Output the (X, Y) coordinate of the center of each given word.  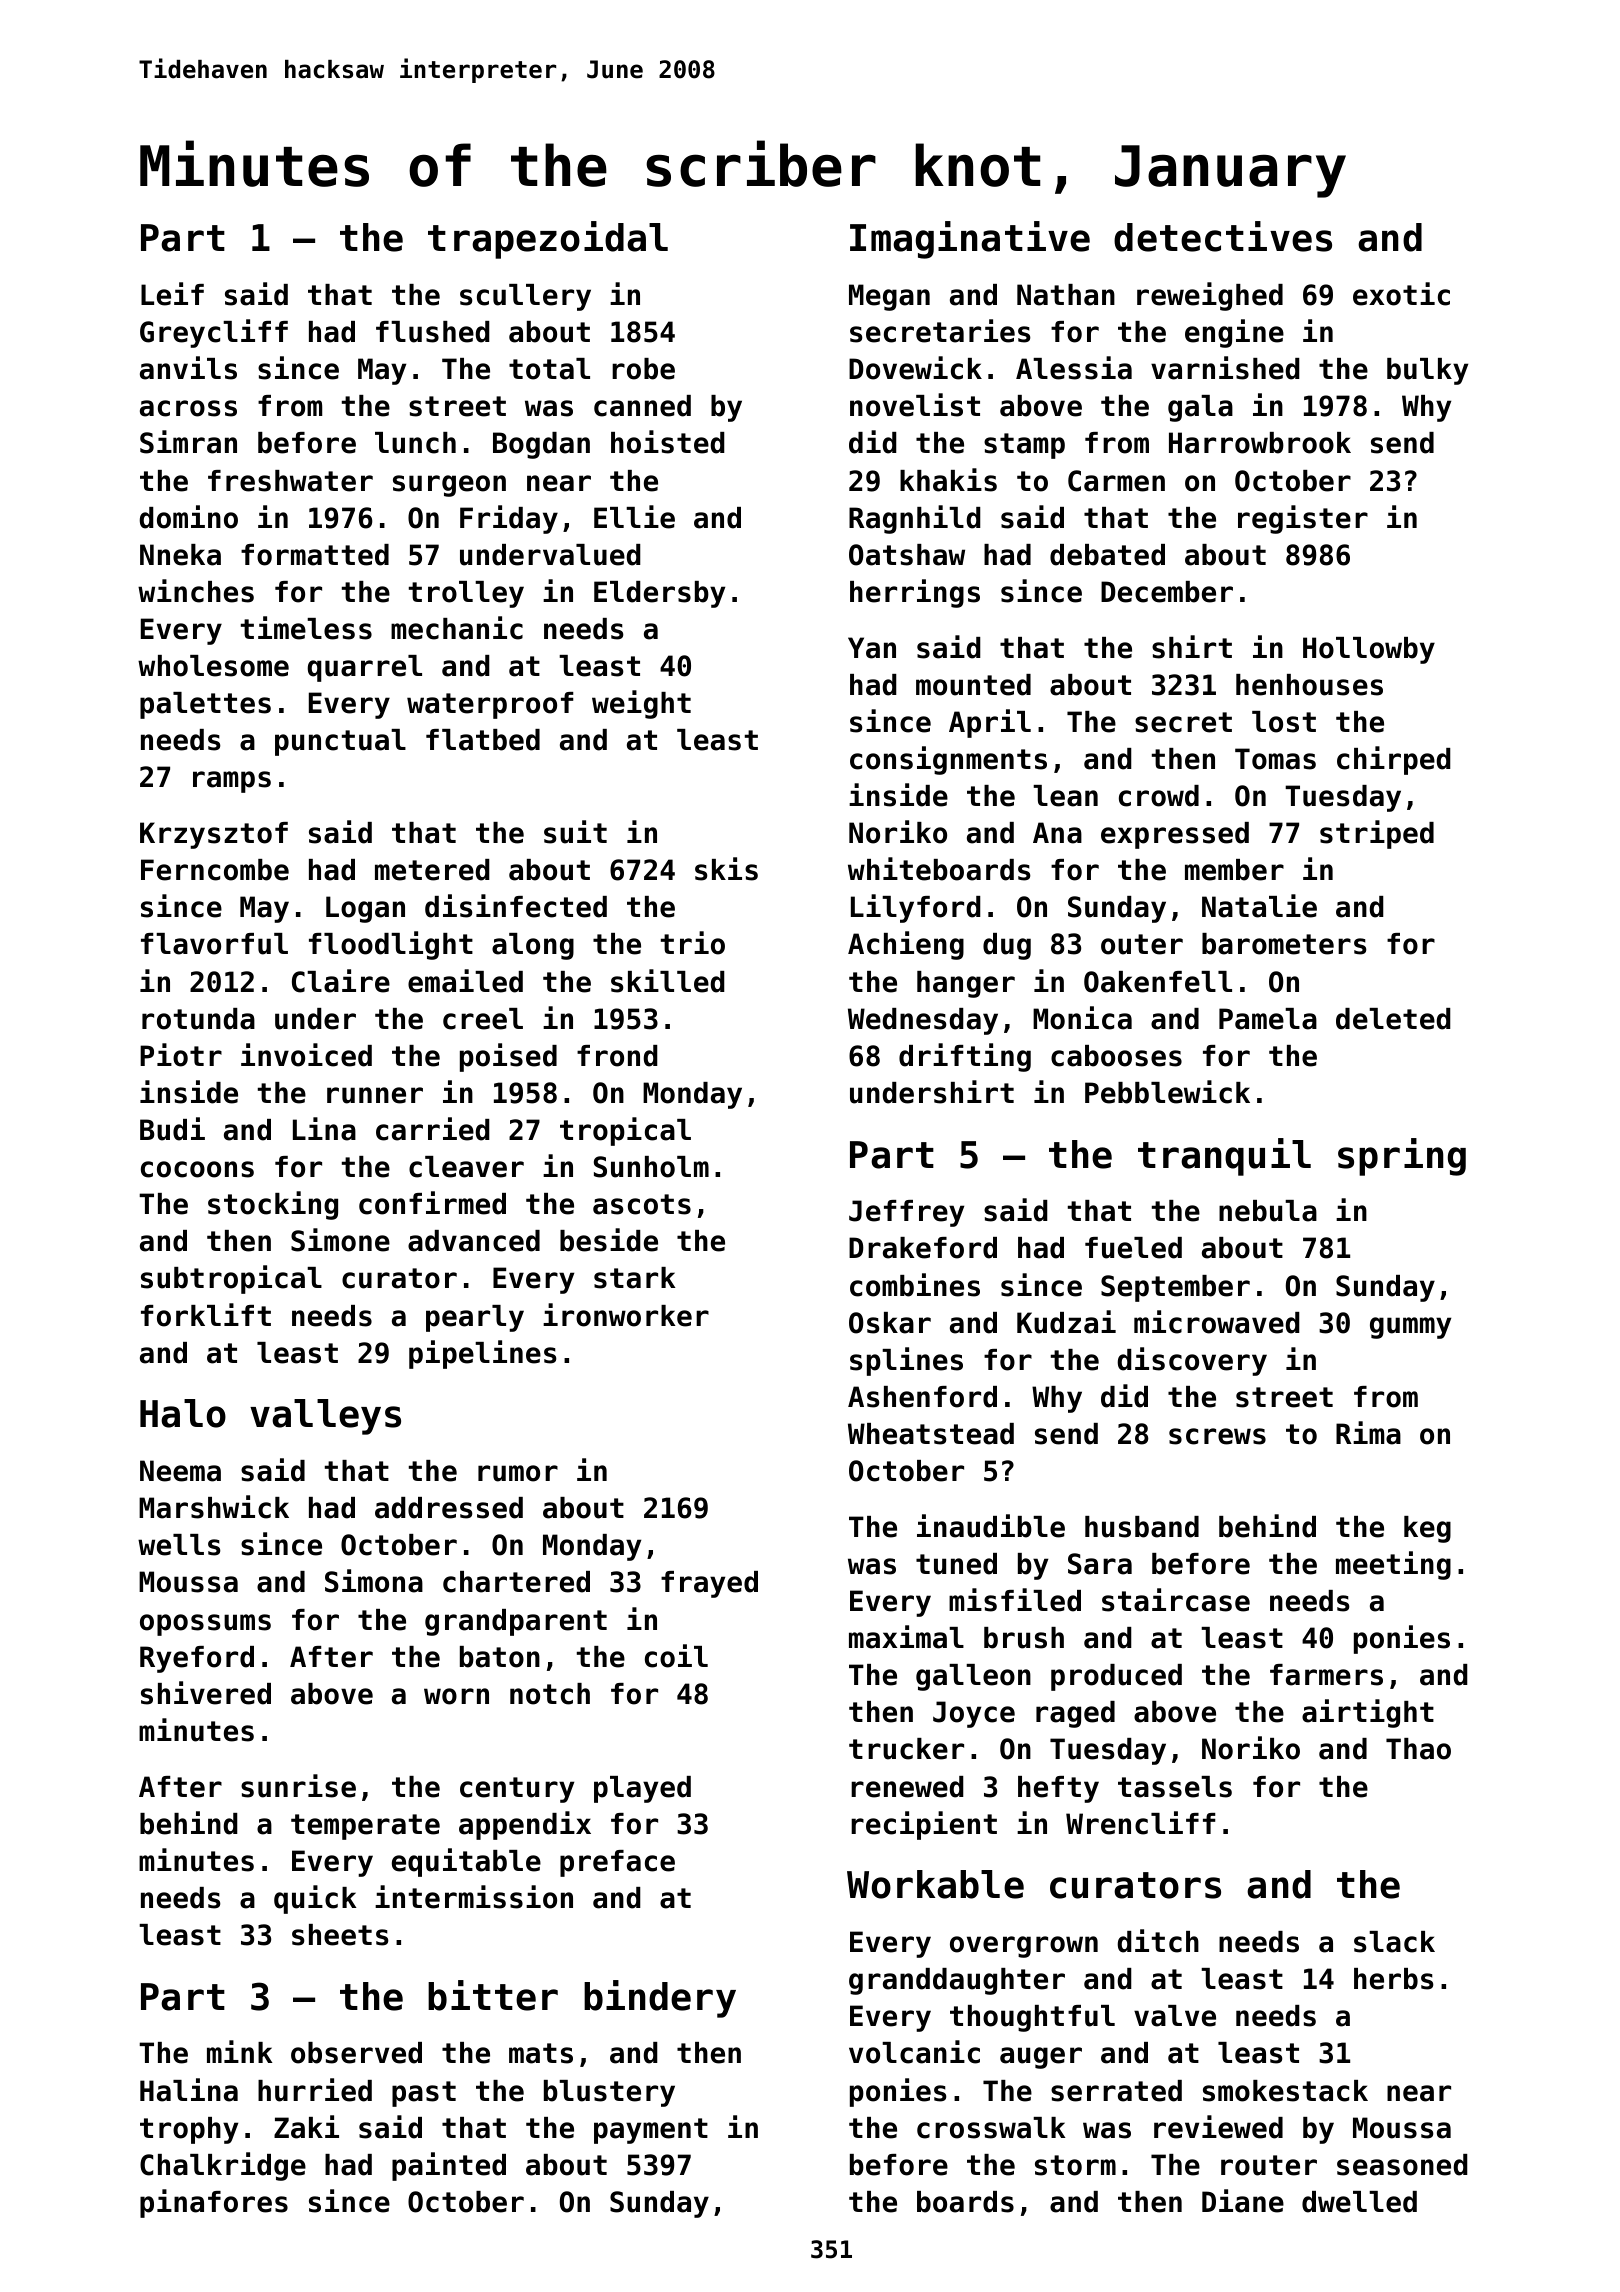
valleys (325, 1417)
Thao (1418, 1749)
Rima (1368, 1433)
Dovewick (915, 368)
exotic (1401, 294)
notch (550, 1694)
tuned (956, 1564)
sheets (340, 1935)
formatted (315, 555)
